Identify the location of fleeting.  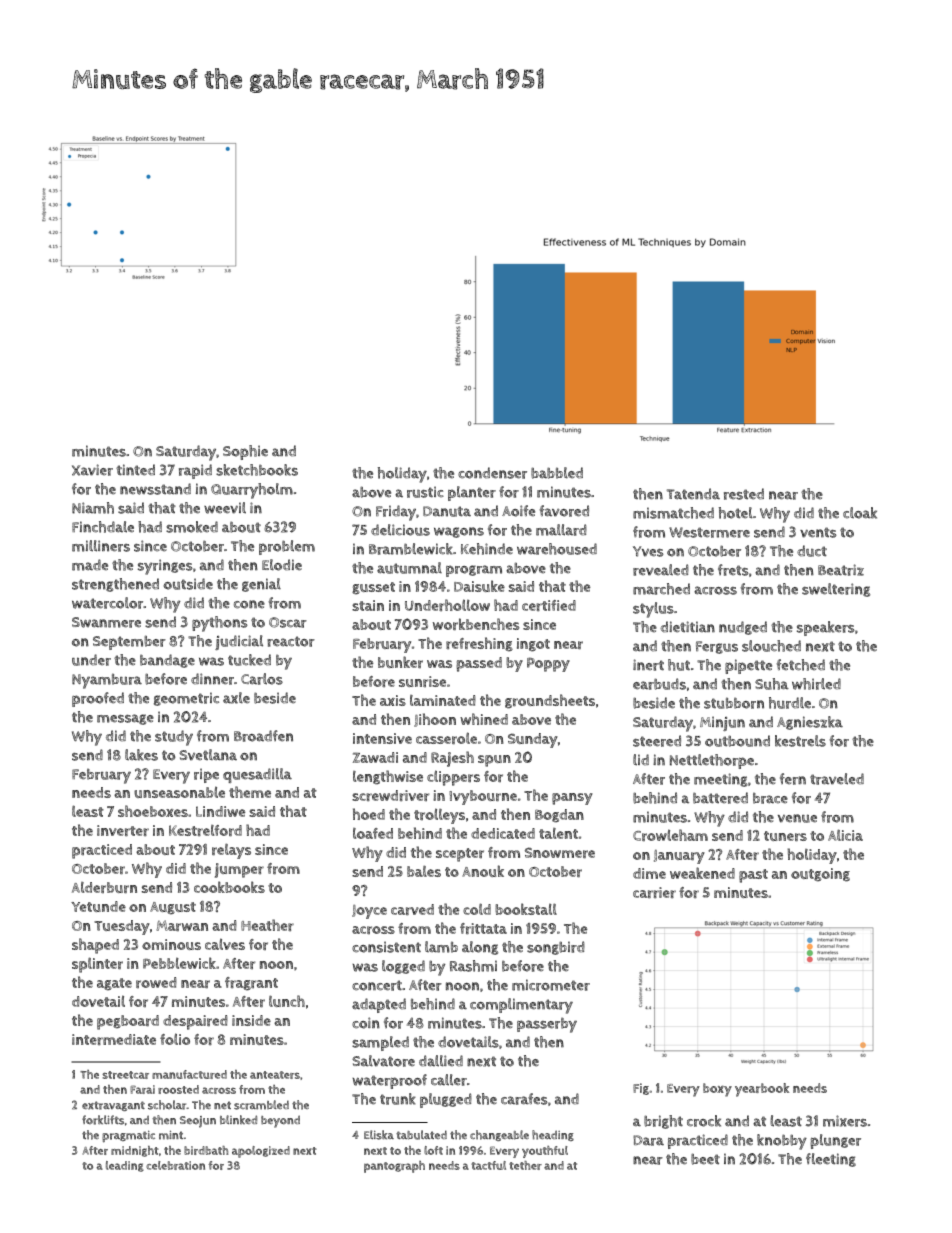
(831, 1160).
